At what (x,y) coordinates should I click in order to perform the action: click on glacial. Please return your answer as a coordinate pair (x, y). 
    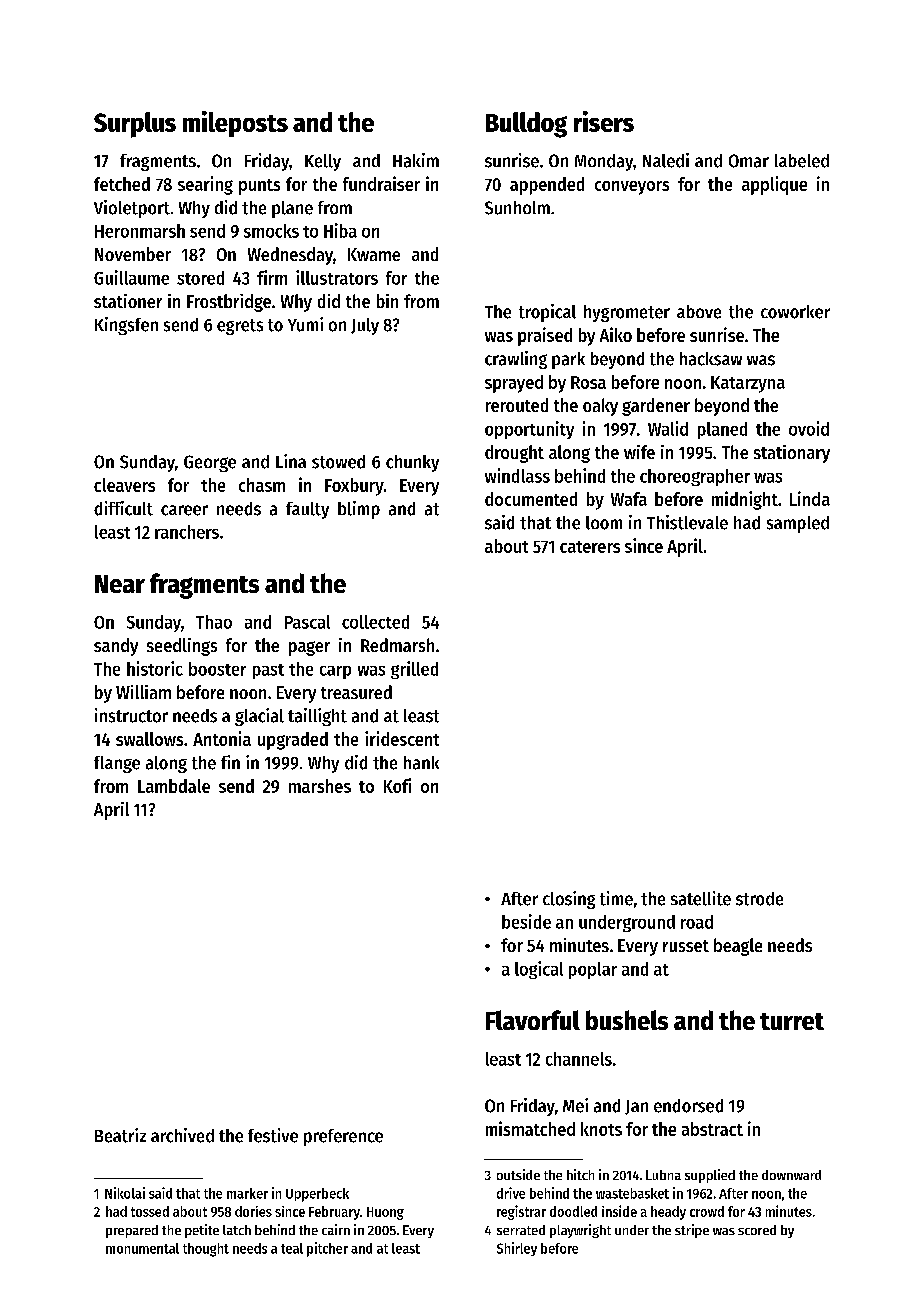
    Looking at the image, I should click on (259, 717).
